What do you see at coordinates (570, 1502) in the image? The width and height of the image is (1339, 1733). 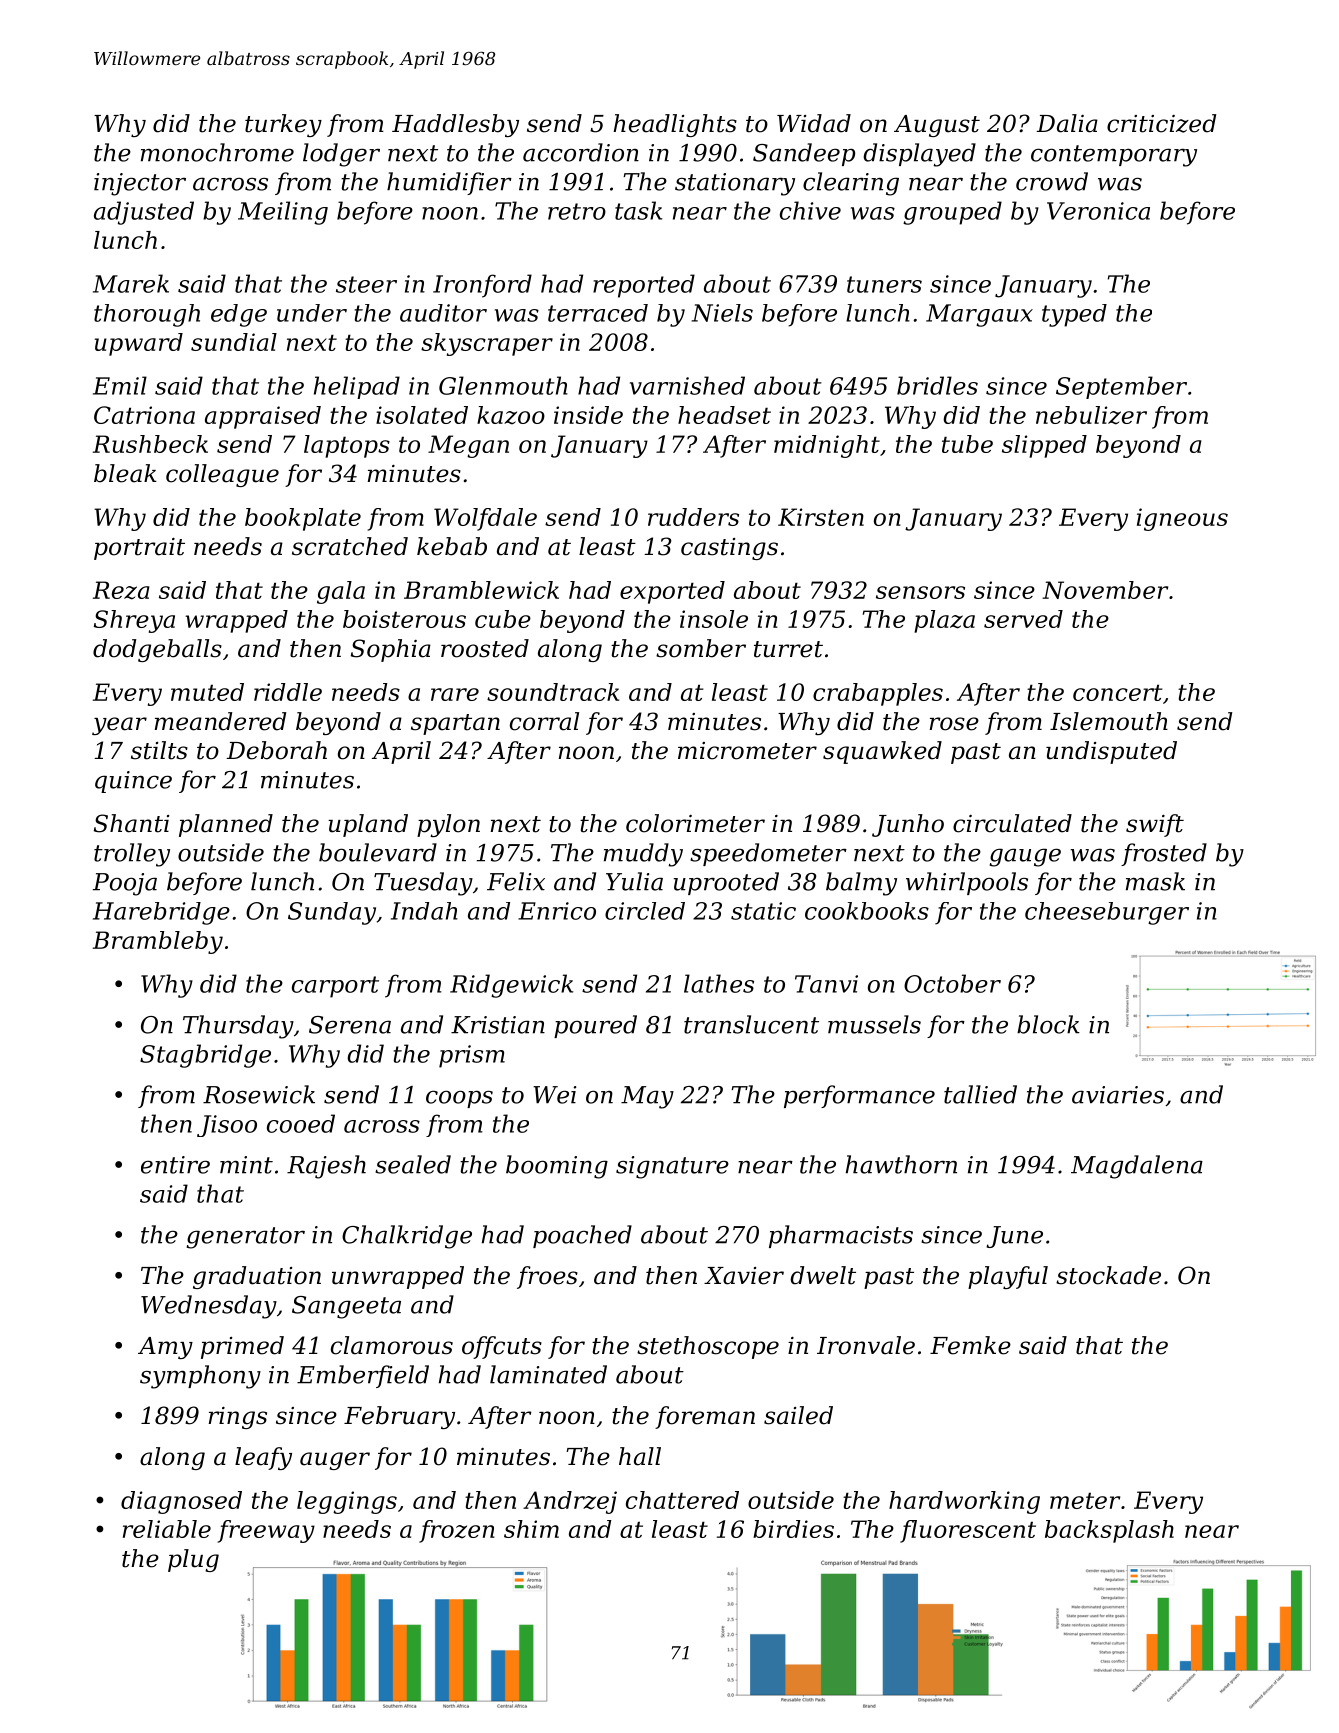 I see `Andrzej` at bounding box center [570, 1502].
